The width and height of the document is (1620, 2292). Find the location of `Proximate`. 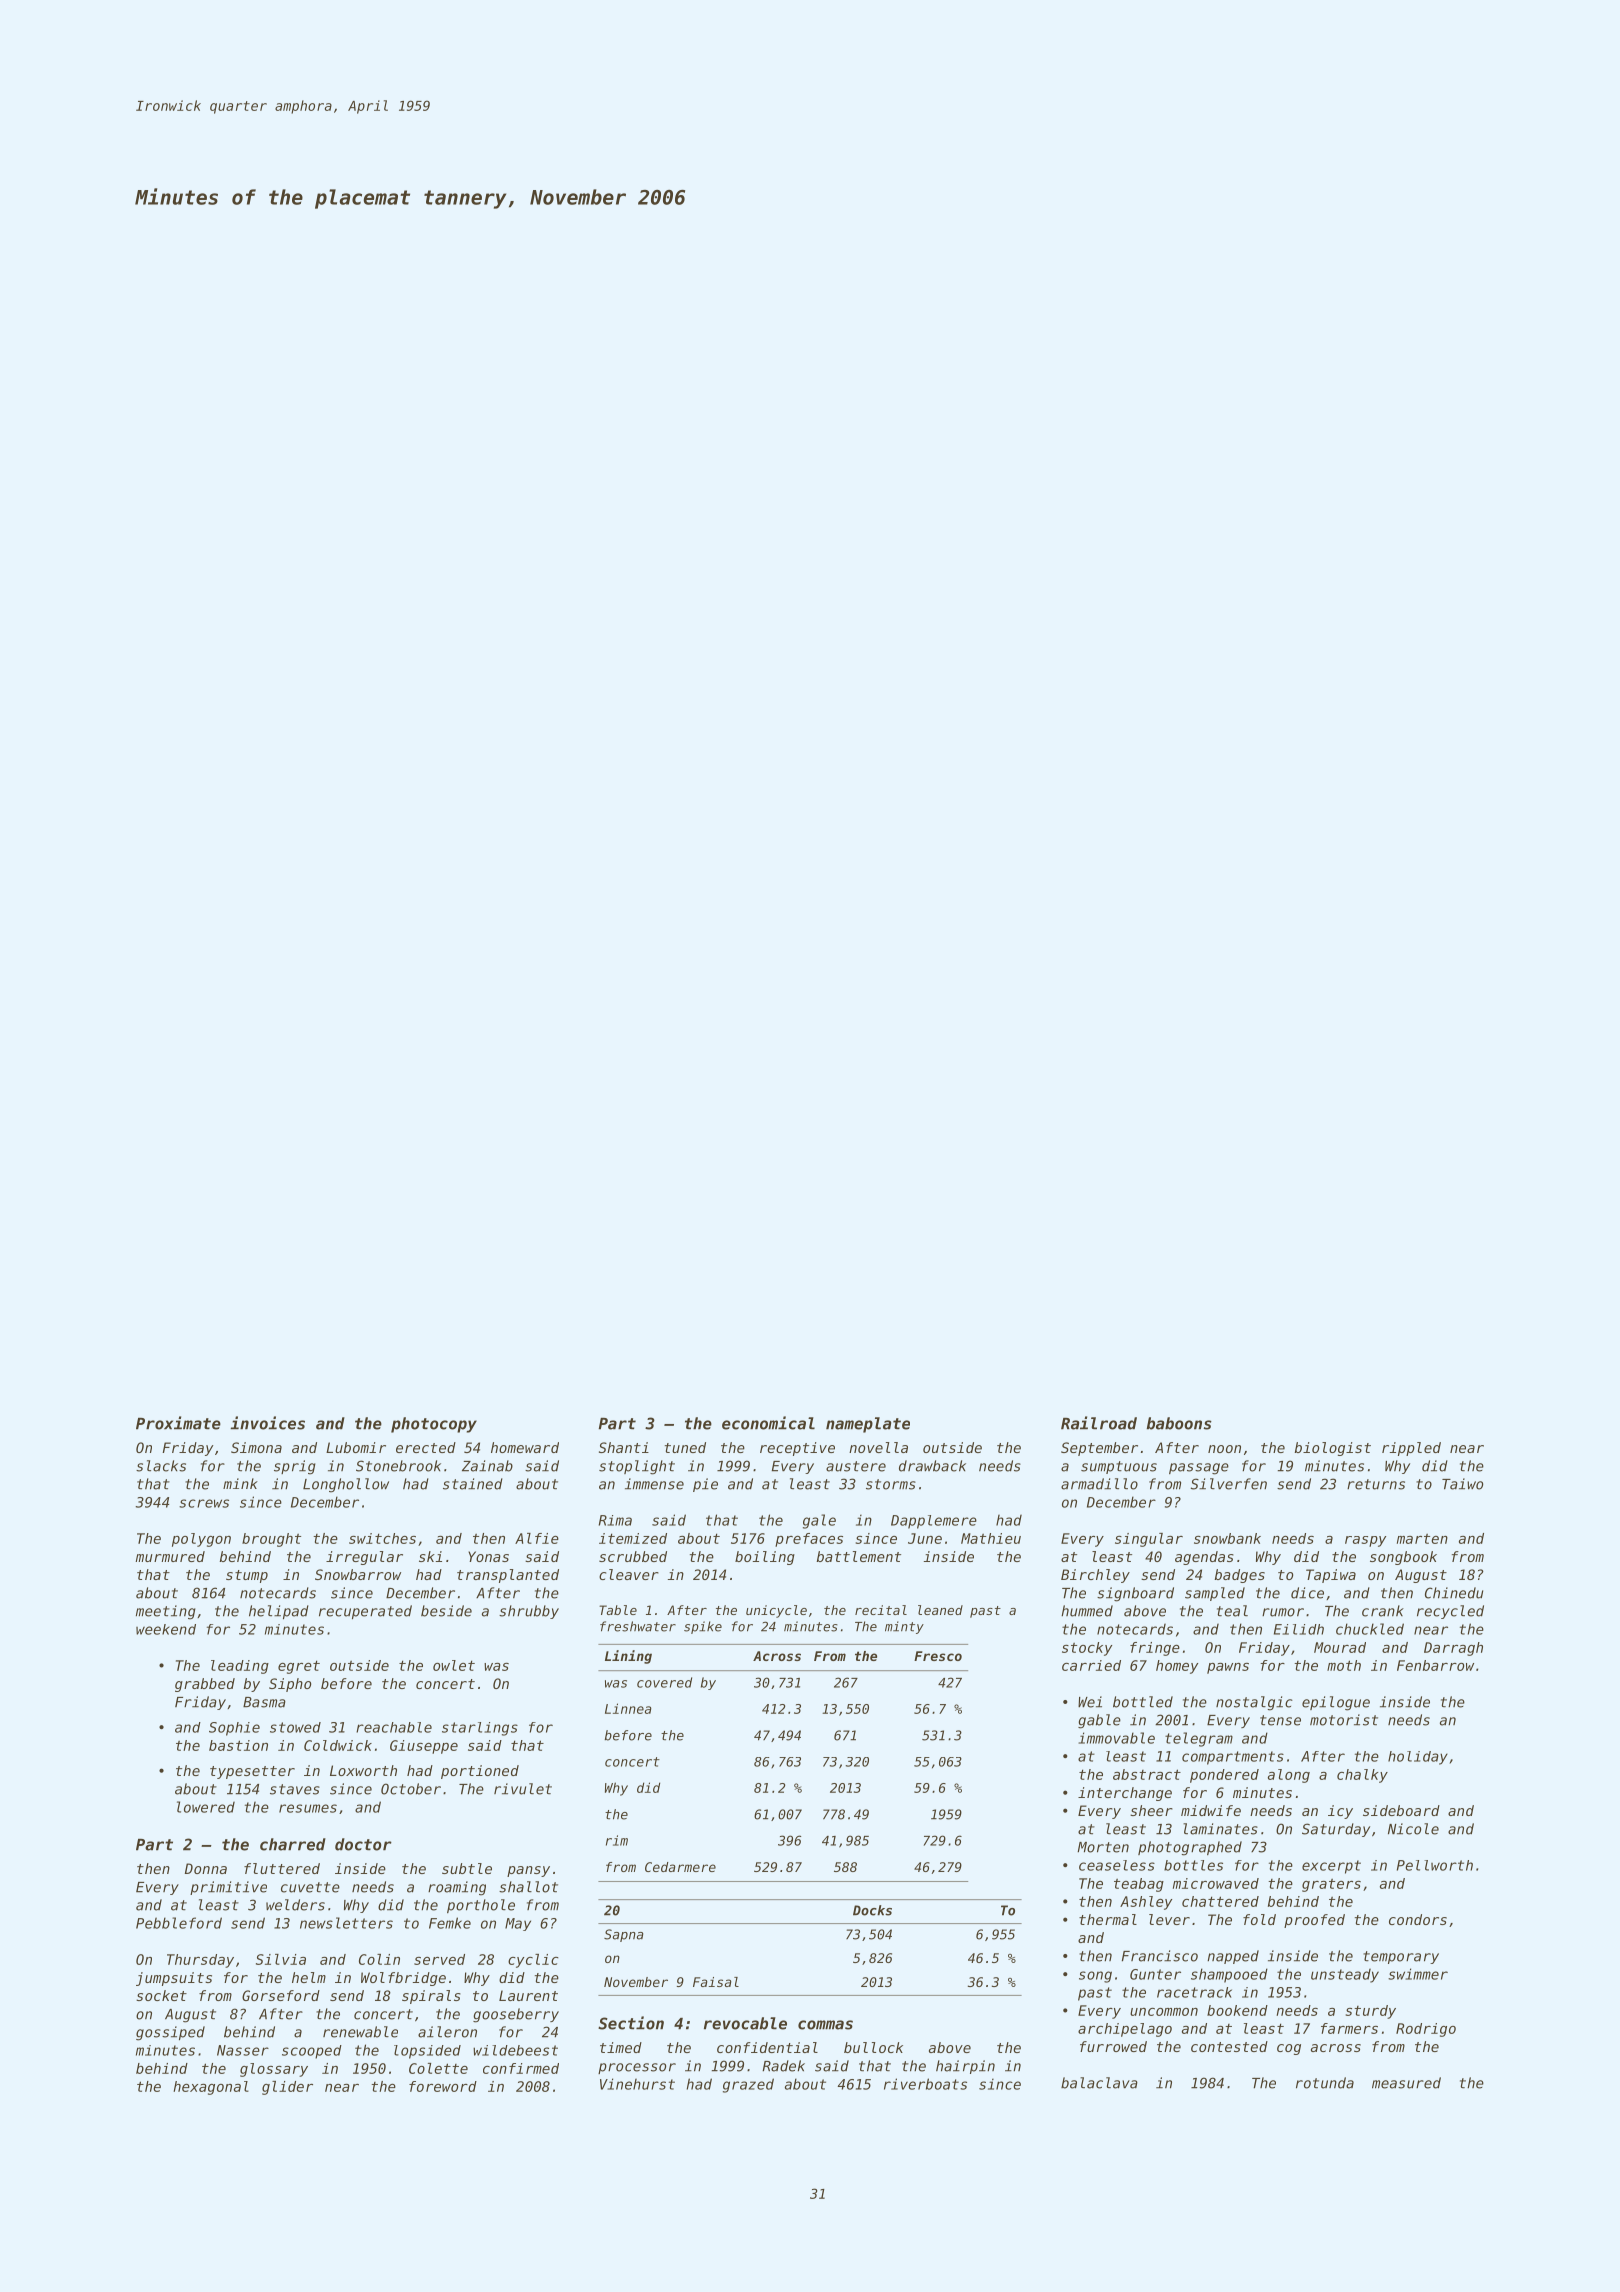

Proximate is located at coordinates (178, 1423).
